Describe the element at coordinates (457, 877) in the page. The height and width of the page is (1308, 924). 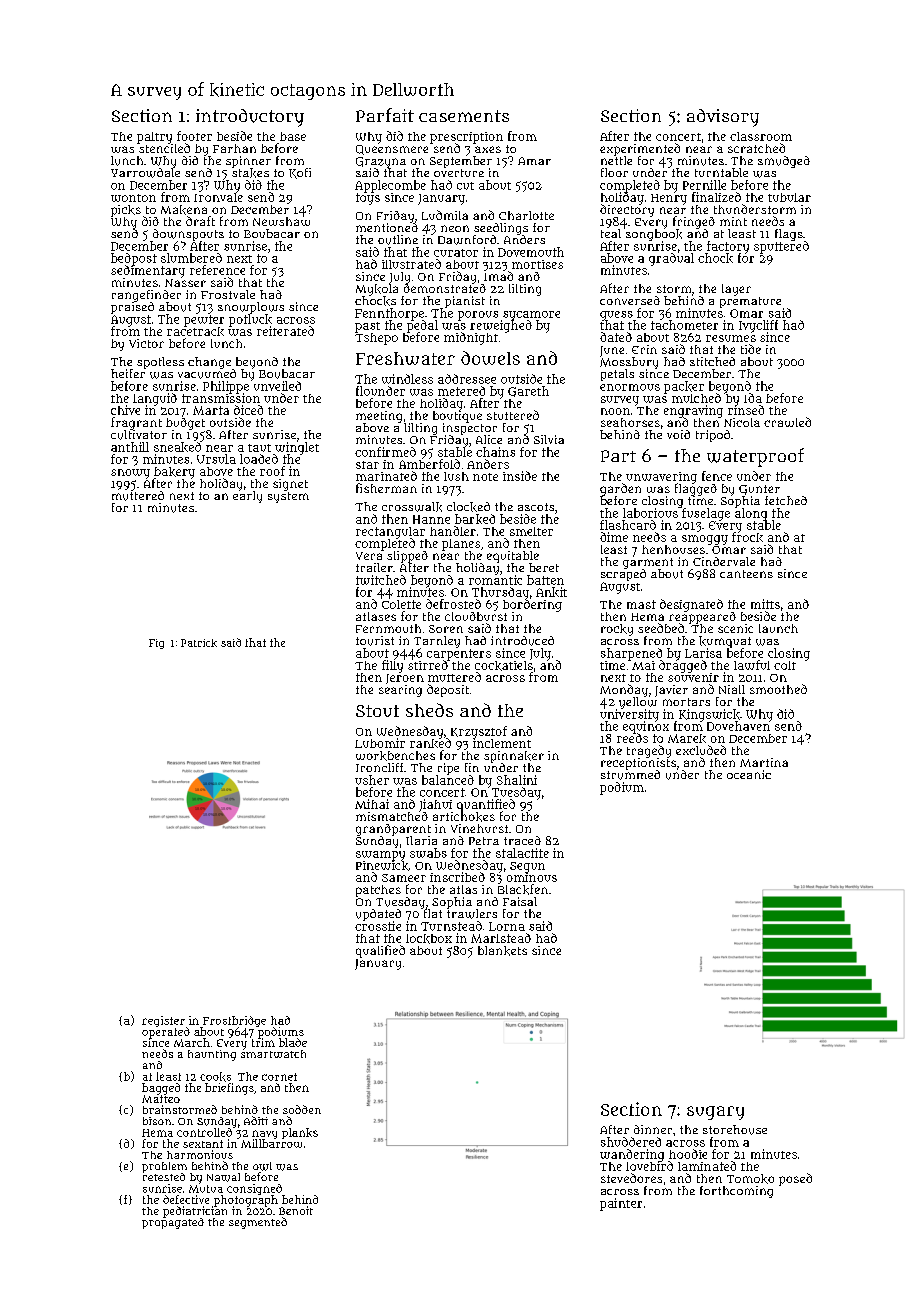
I see `inscribed` at that location.
